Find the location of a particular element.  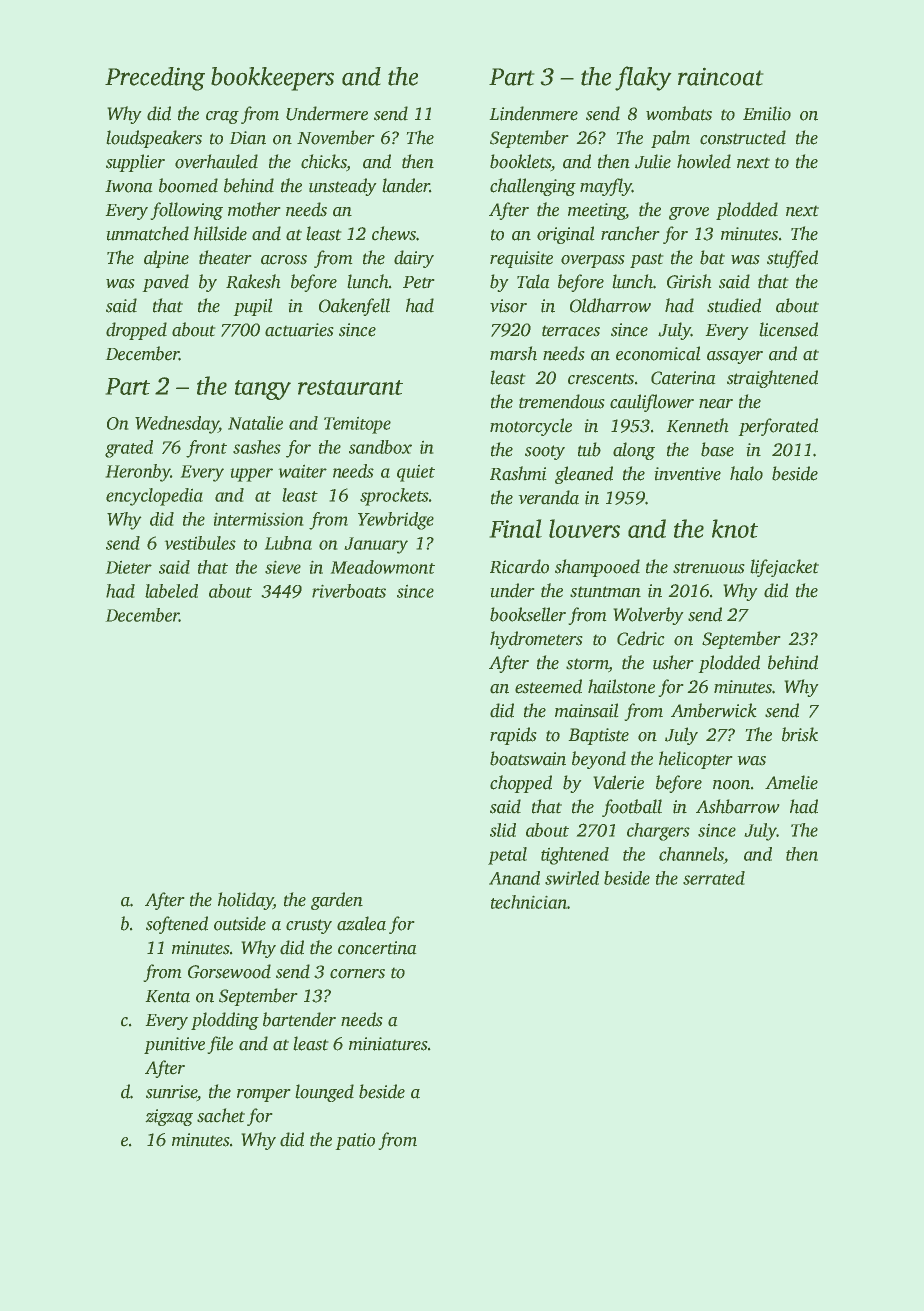

patio is located at coordinates (355, 1141).
